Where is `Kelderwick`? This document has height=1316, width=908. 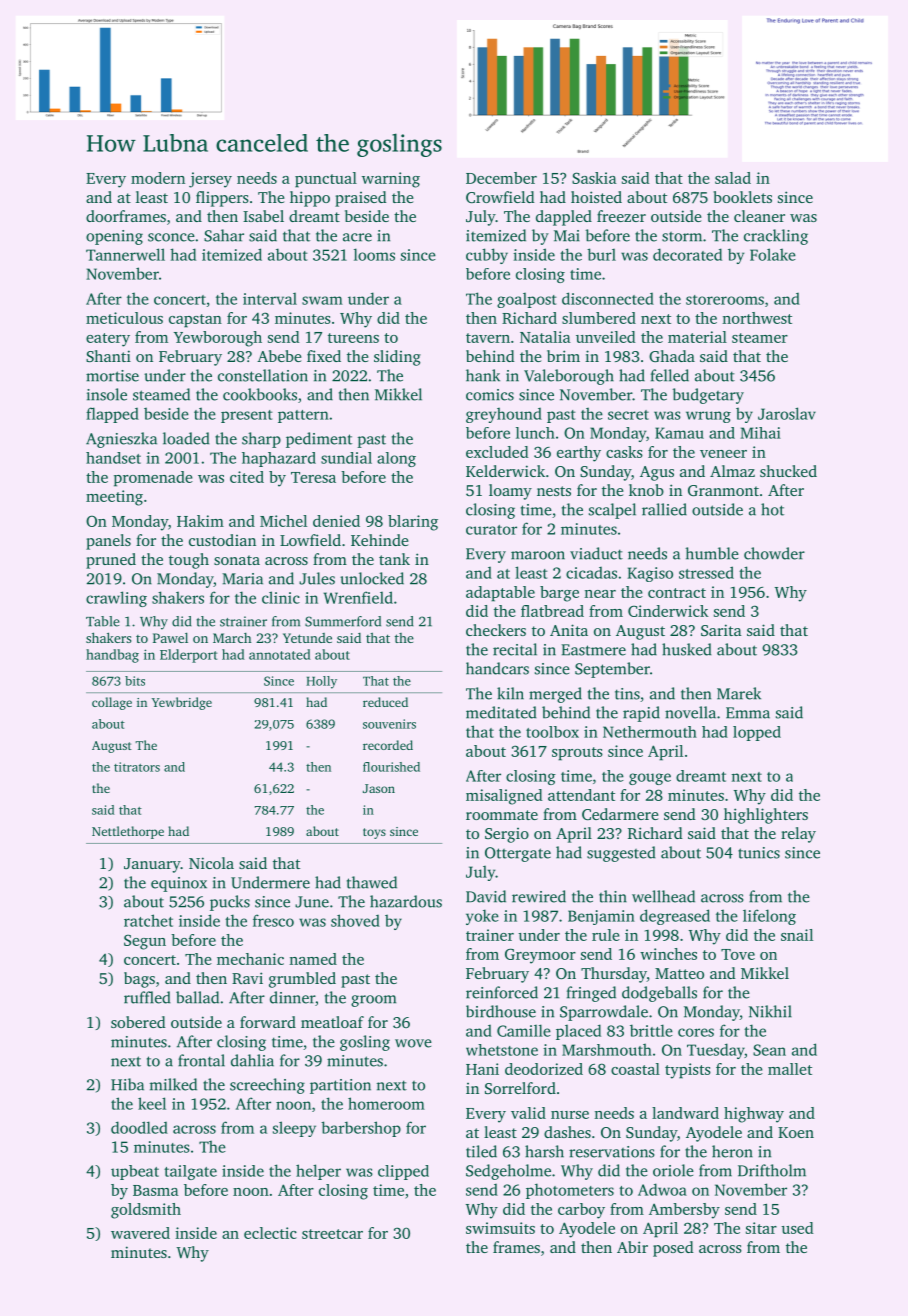
Kelderwick is located at coordinates (505, 471).
